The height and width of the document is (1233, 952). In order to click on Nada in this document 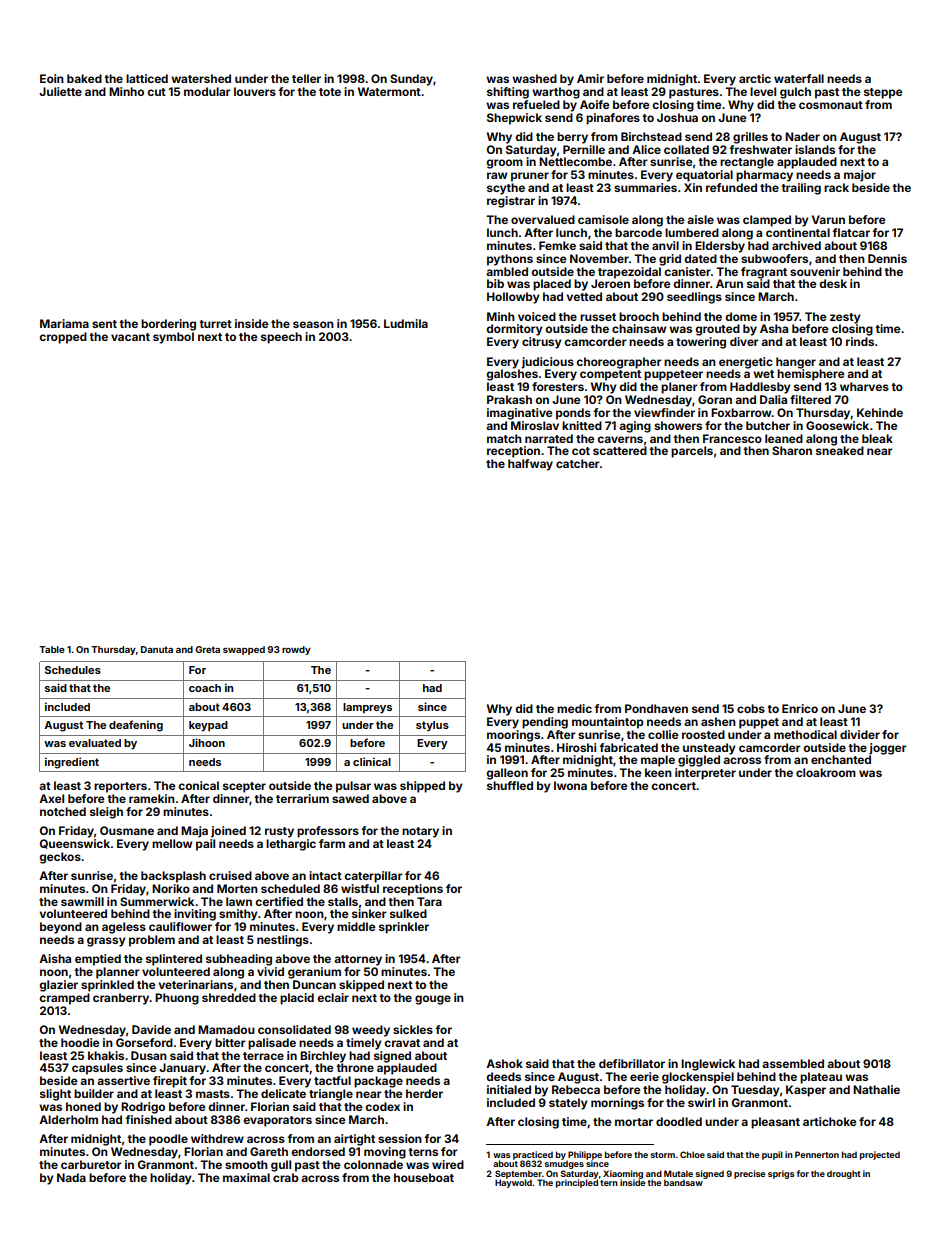, I will do `click(71, 1177)`.
